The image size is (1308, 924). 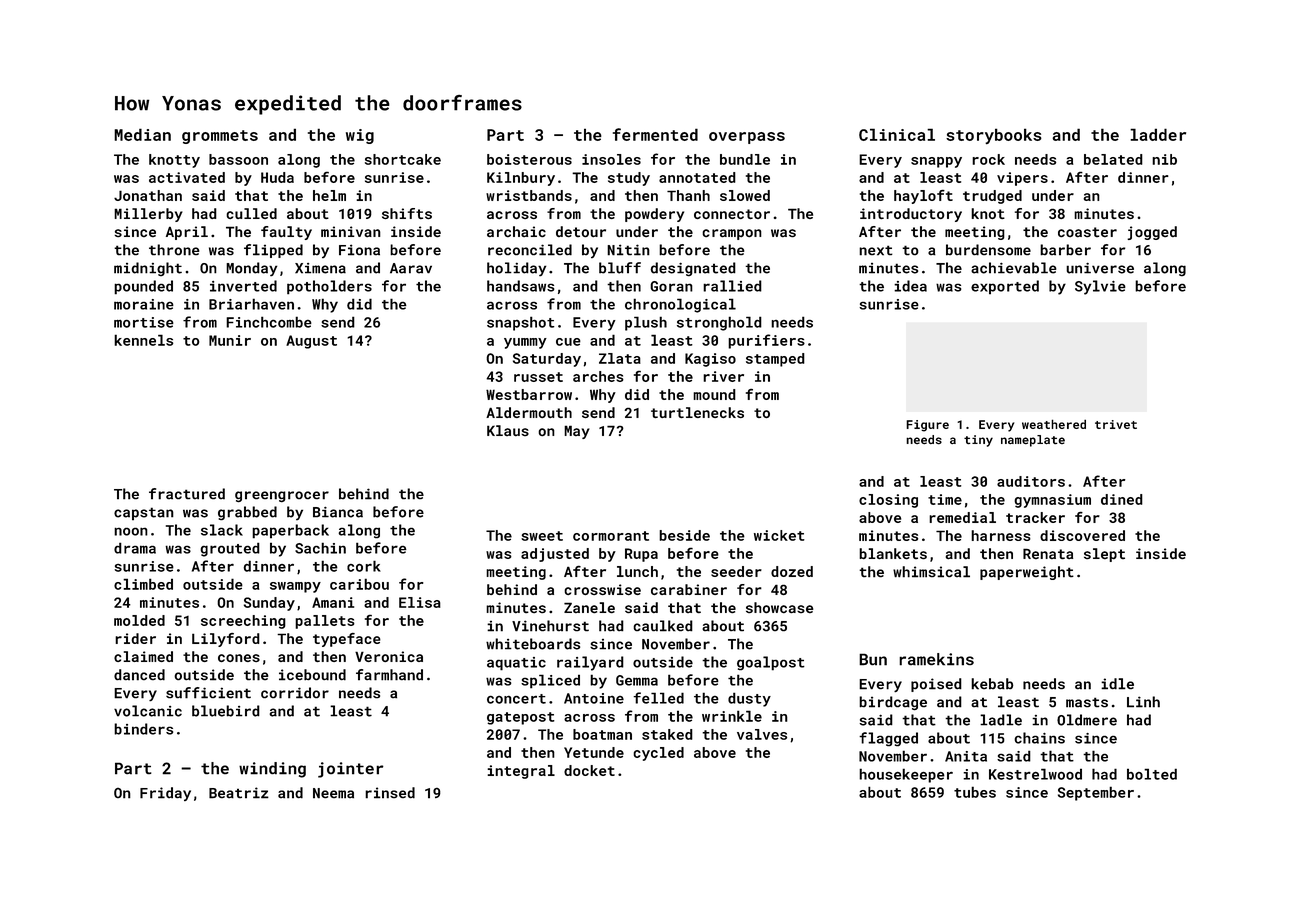 I want to click on rinsed, so click(x=390, y=793).
